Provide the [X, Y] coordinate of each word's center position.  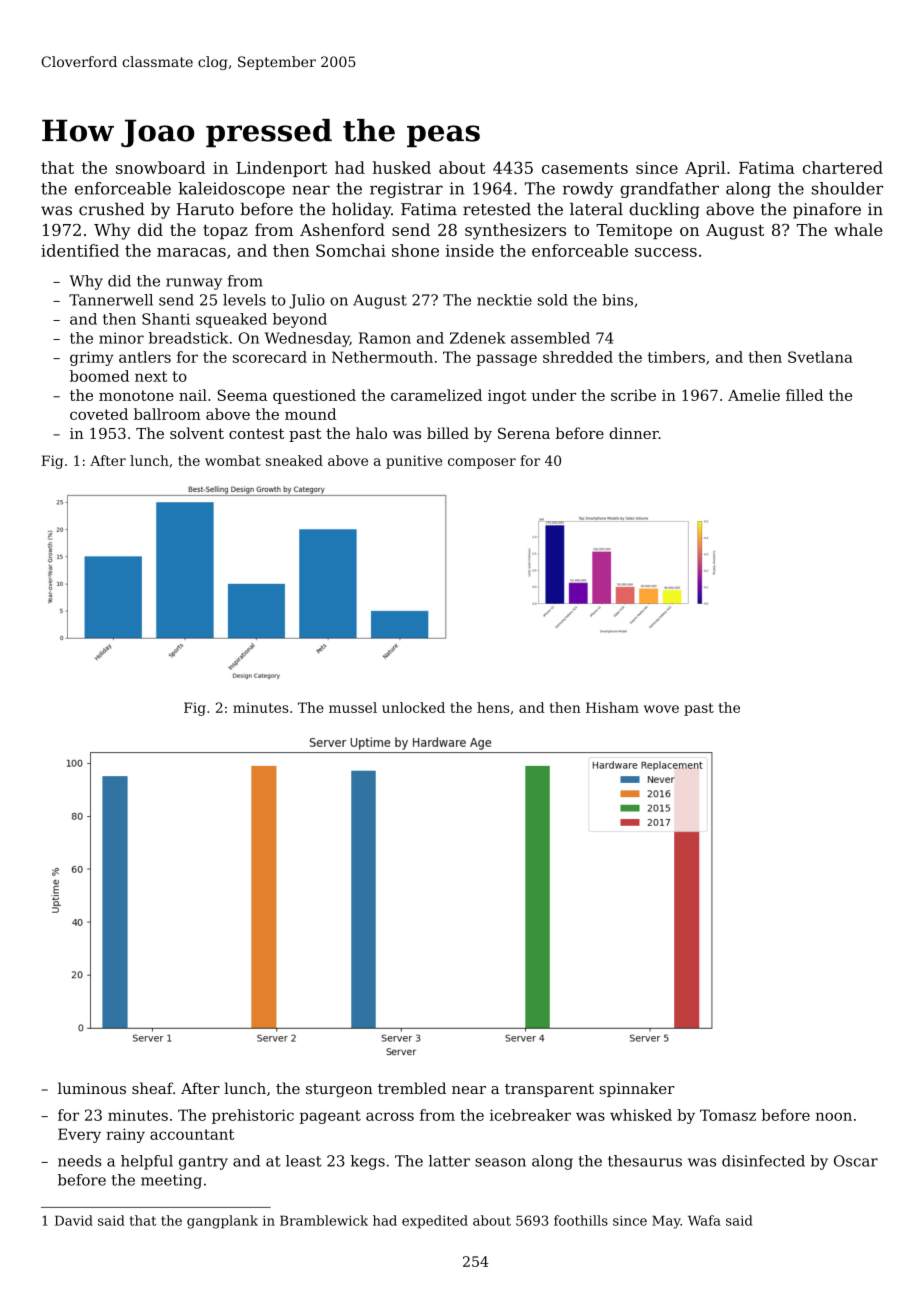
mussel [353, 707]
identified [80, 250]
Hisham [612, 707]
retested [497, 209]
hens [493, 707]
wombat [233, 460]
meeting [171, 1181]
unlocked [413, 707]
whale [858, 229]
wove [661, 709]
